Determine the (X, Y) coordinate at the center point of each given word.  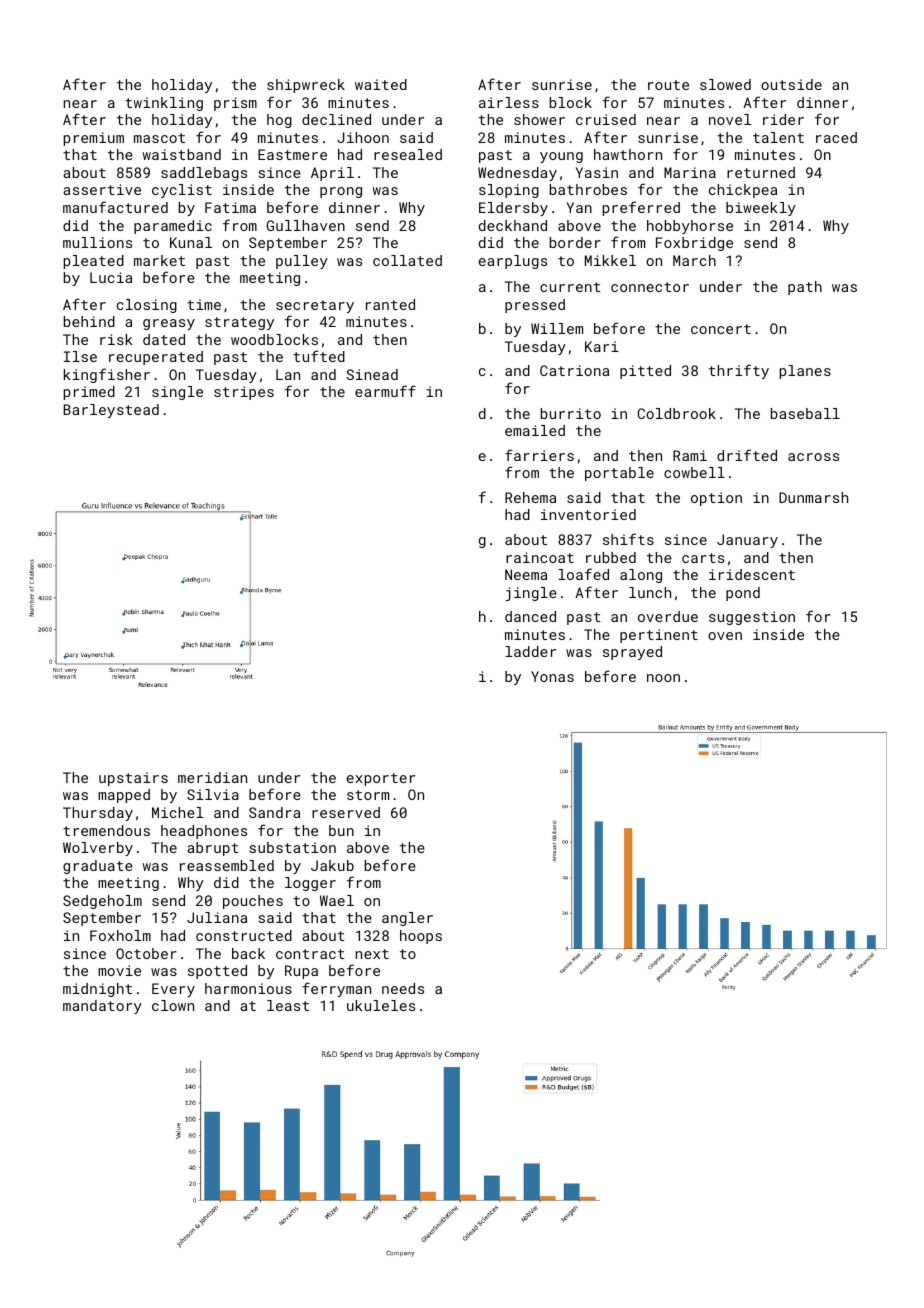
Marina (690, 172)
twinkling (164, 104)
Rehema (530, 497)
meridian (212, 777)
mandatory (102, 1007)
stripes (244, 393)
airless (509, 102)
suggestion (752, 618)
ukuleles (381, 1005)
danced (530, 616)
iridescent (752, 574)
